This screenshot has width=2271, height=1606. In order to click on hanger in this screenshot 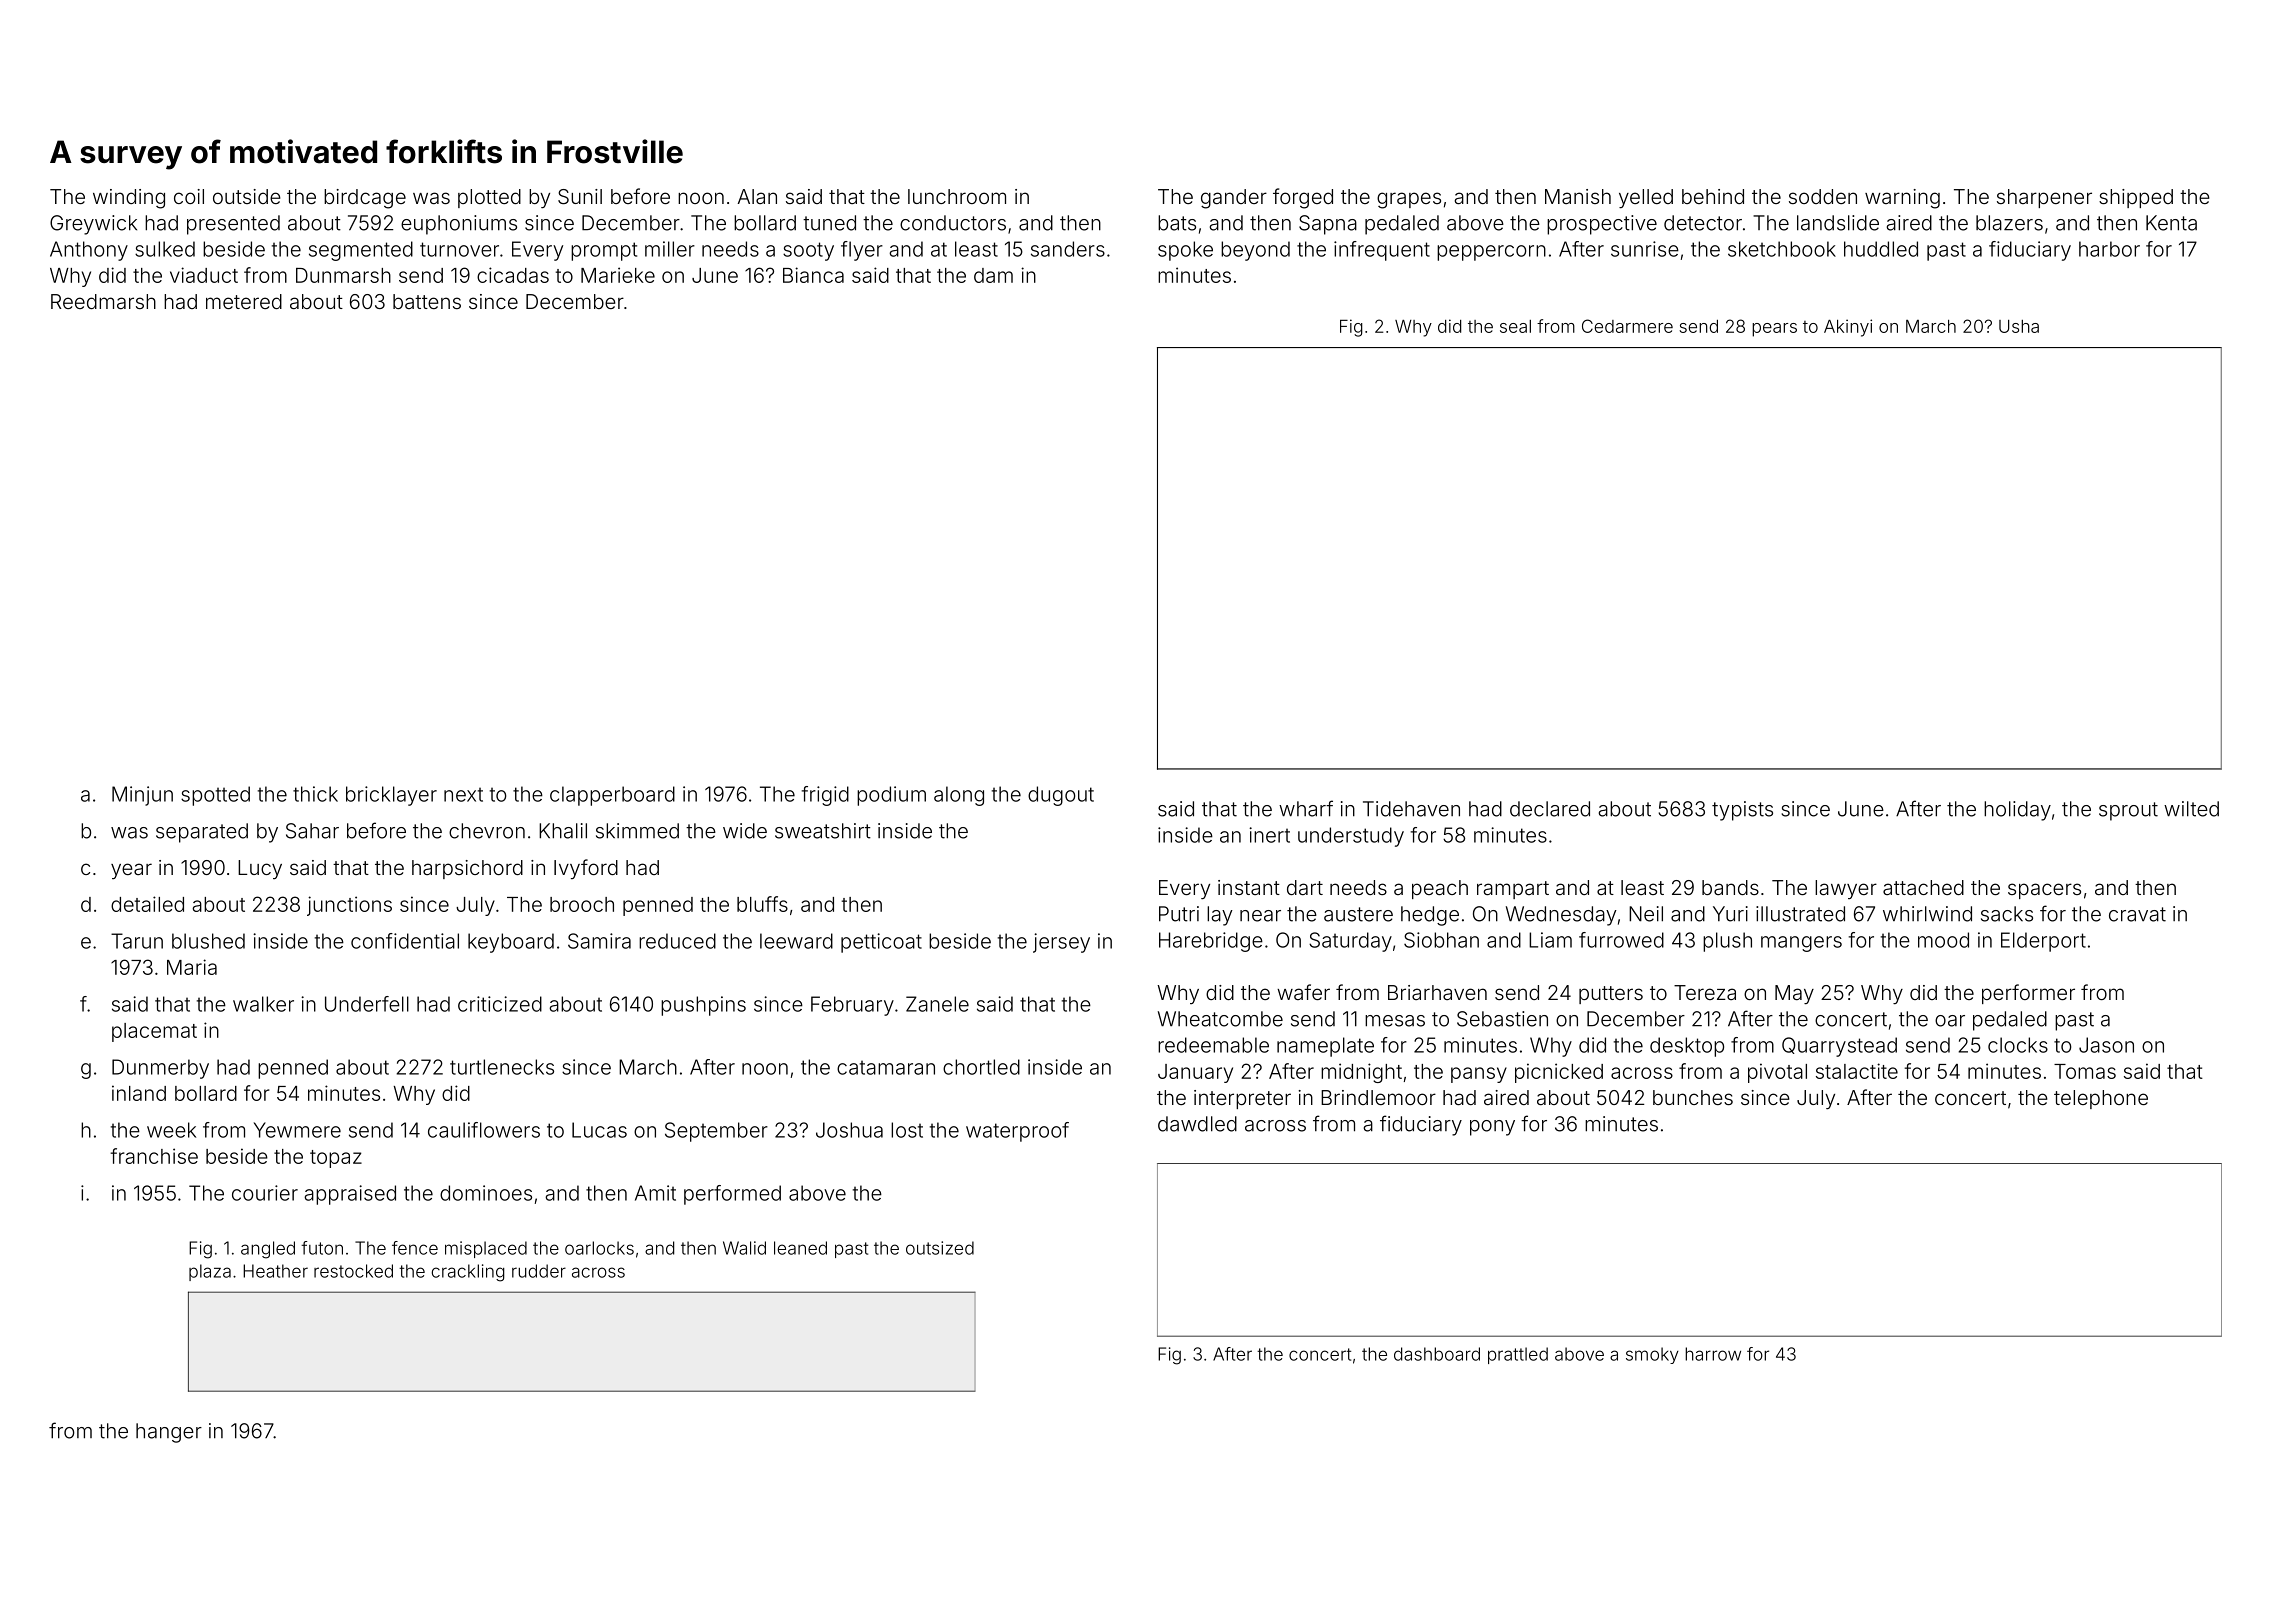, I will do `click(169, 1433)`.
